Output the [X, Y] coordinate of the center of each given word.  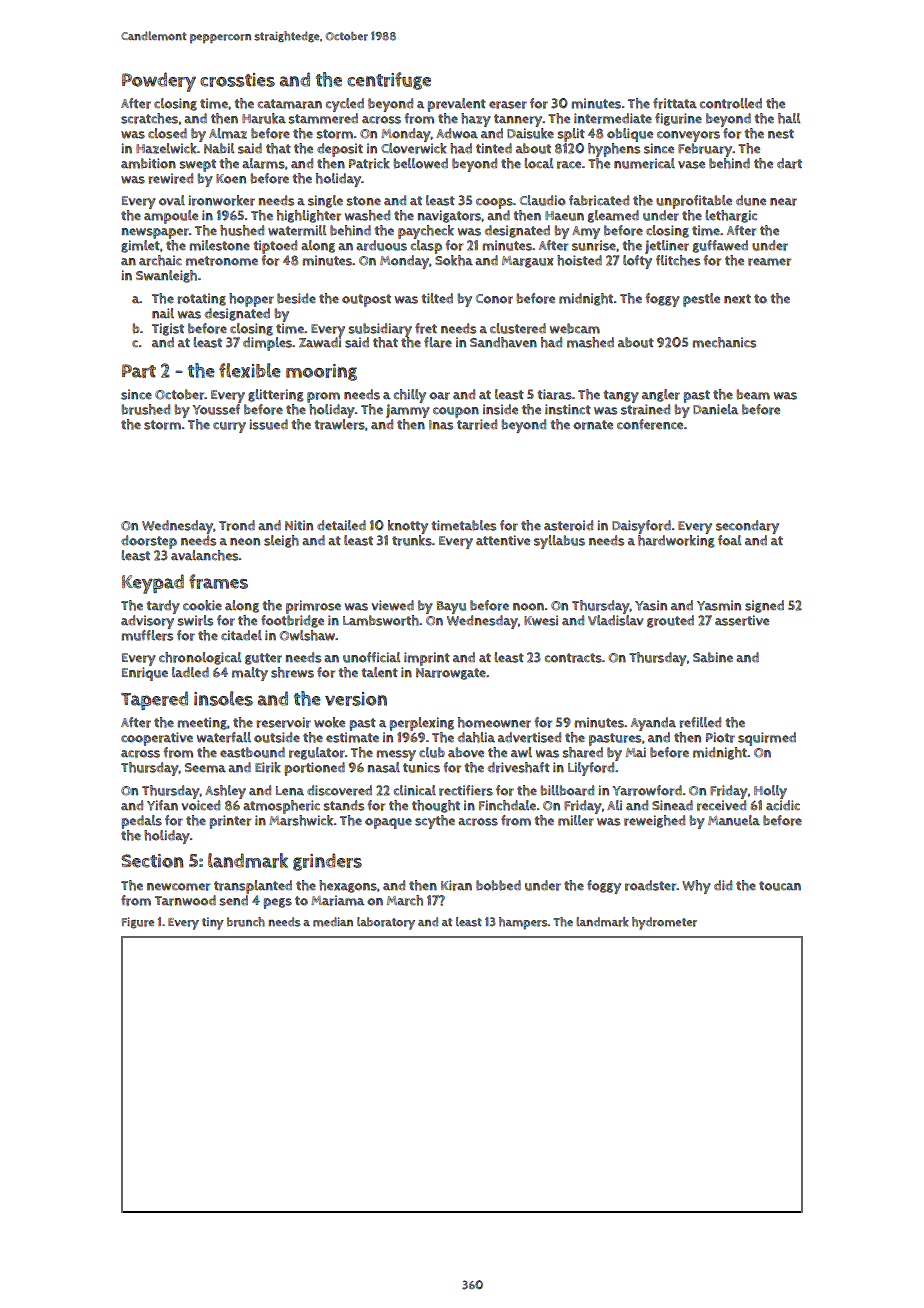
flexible [250, 370]
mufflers [147, 635]
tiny [213, 923]
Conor [494, 299]
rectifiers [466, 790]
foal [729, 540]
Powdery [159, 82]
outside [277, 737]
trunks [412, 540]
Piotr [720, 737]
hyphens [614, 150]
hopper [251, 300]
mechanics [724, 342]
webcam [575, 328]
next [737, 299]
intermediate [613, 118]
